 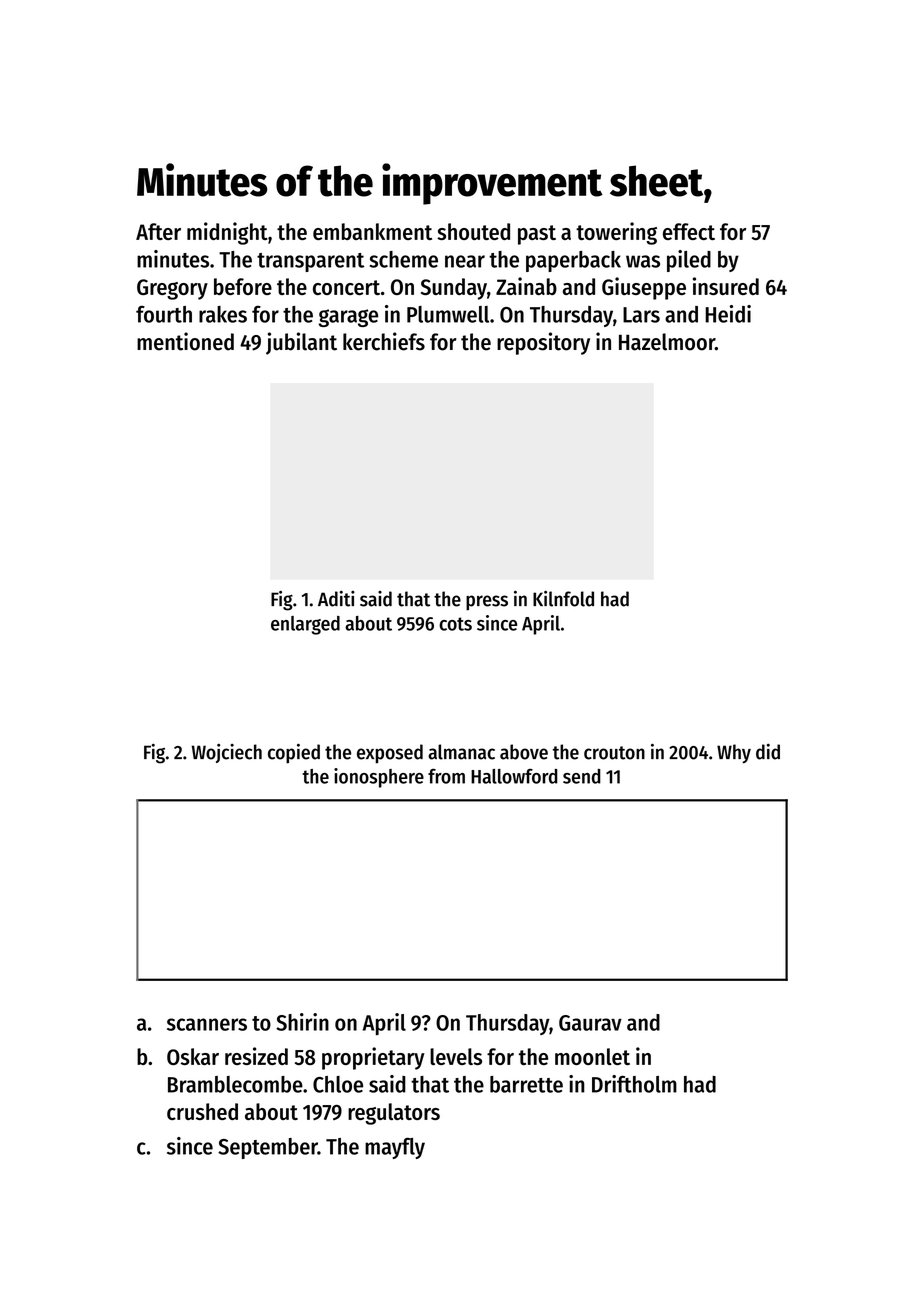 What do you see at coordinates (524, 752) in the page?
I see `above` at bounding box center [524, 752].
